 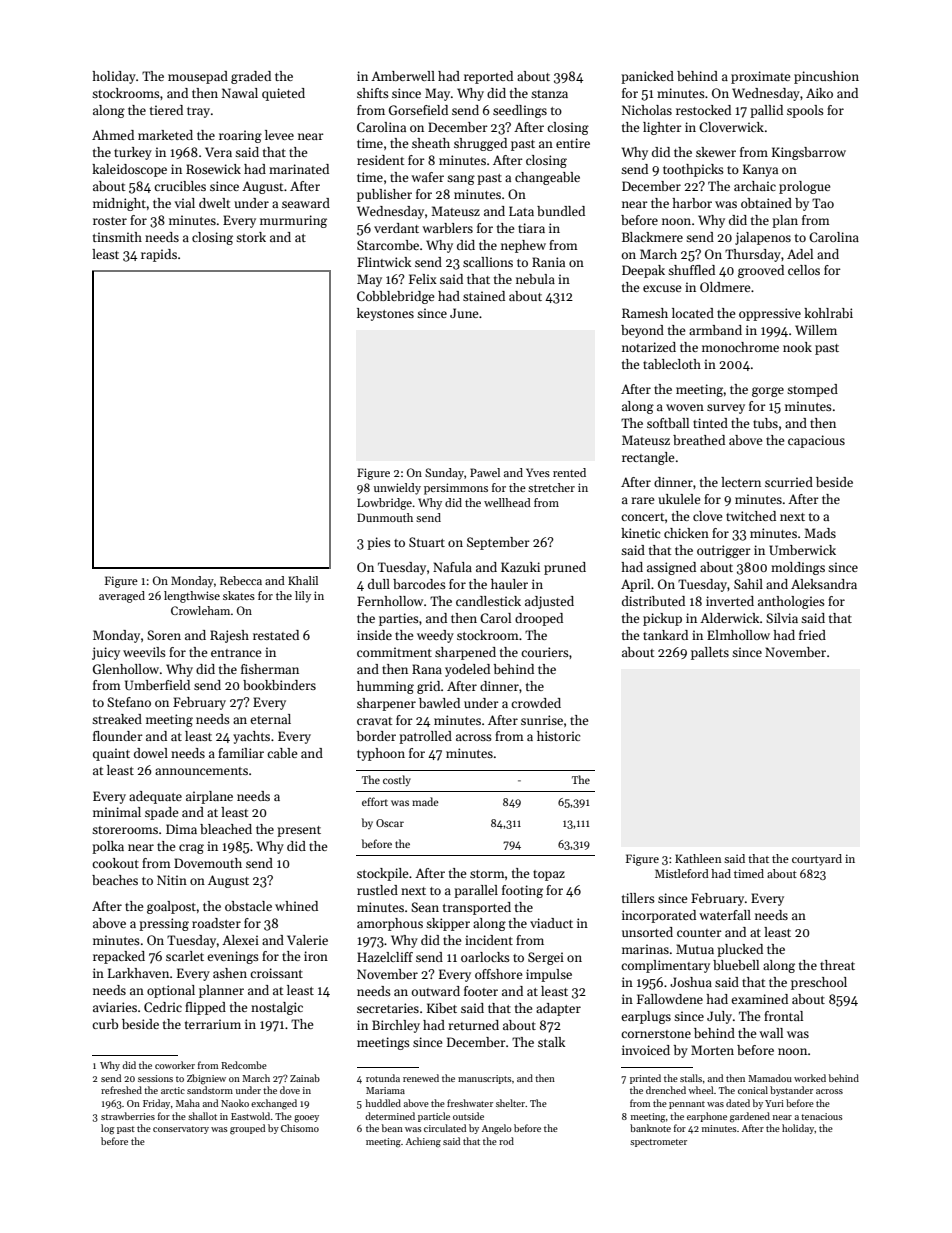 I want to click on present, so click(x=299, y=831).
